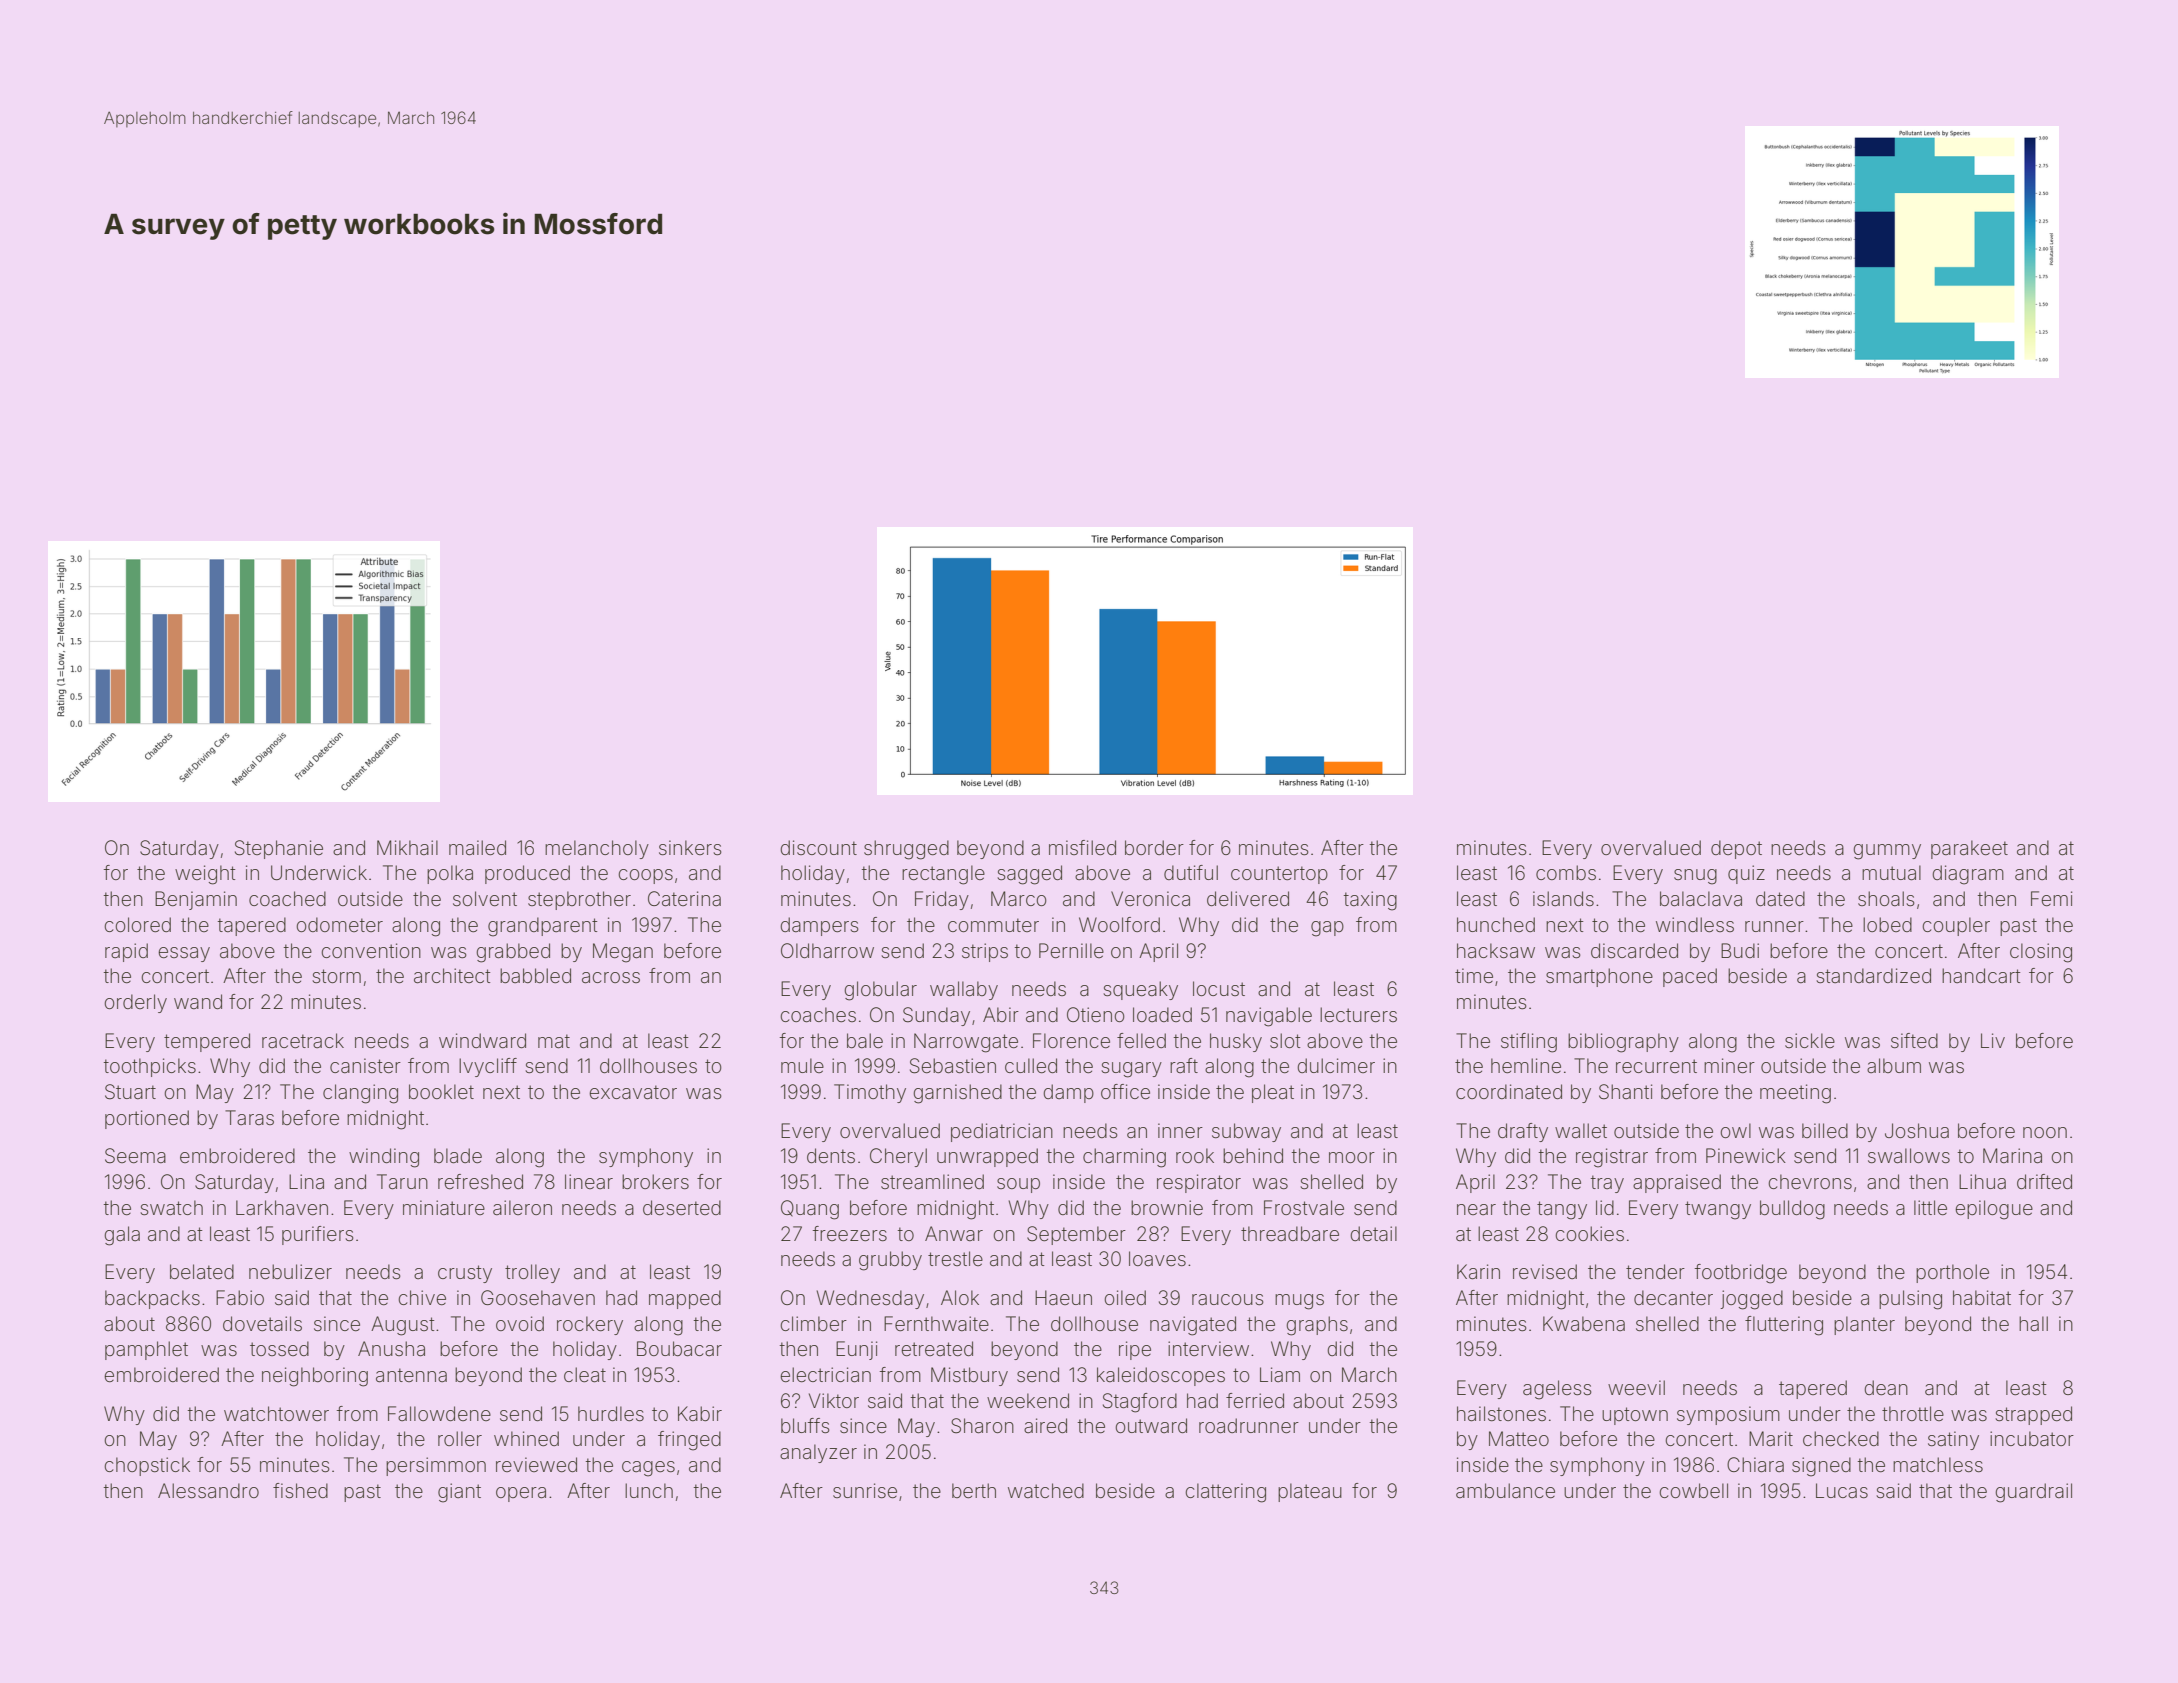 The image size is (2178, 1683). Describe the element at coordinates (391, 1349) in the image. I see `Anusha` at that location.
